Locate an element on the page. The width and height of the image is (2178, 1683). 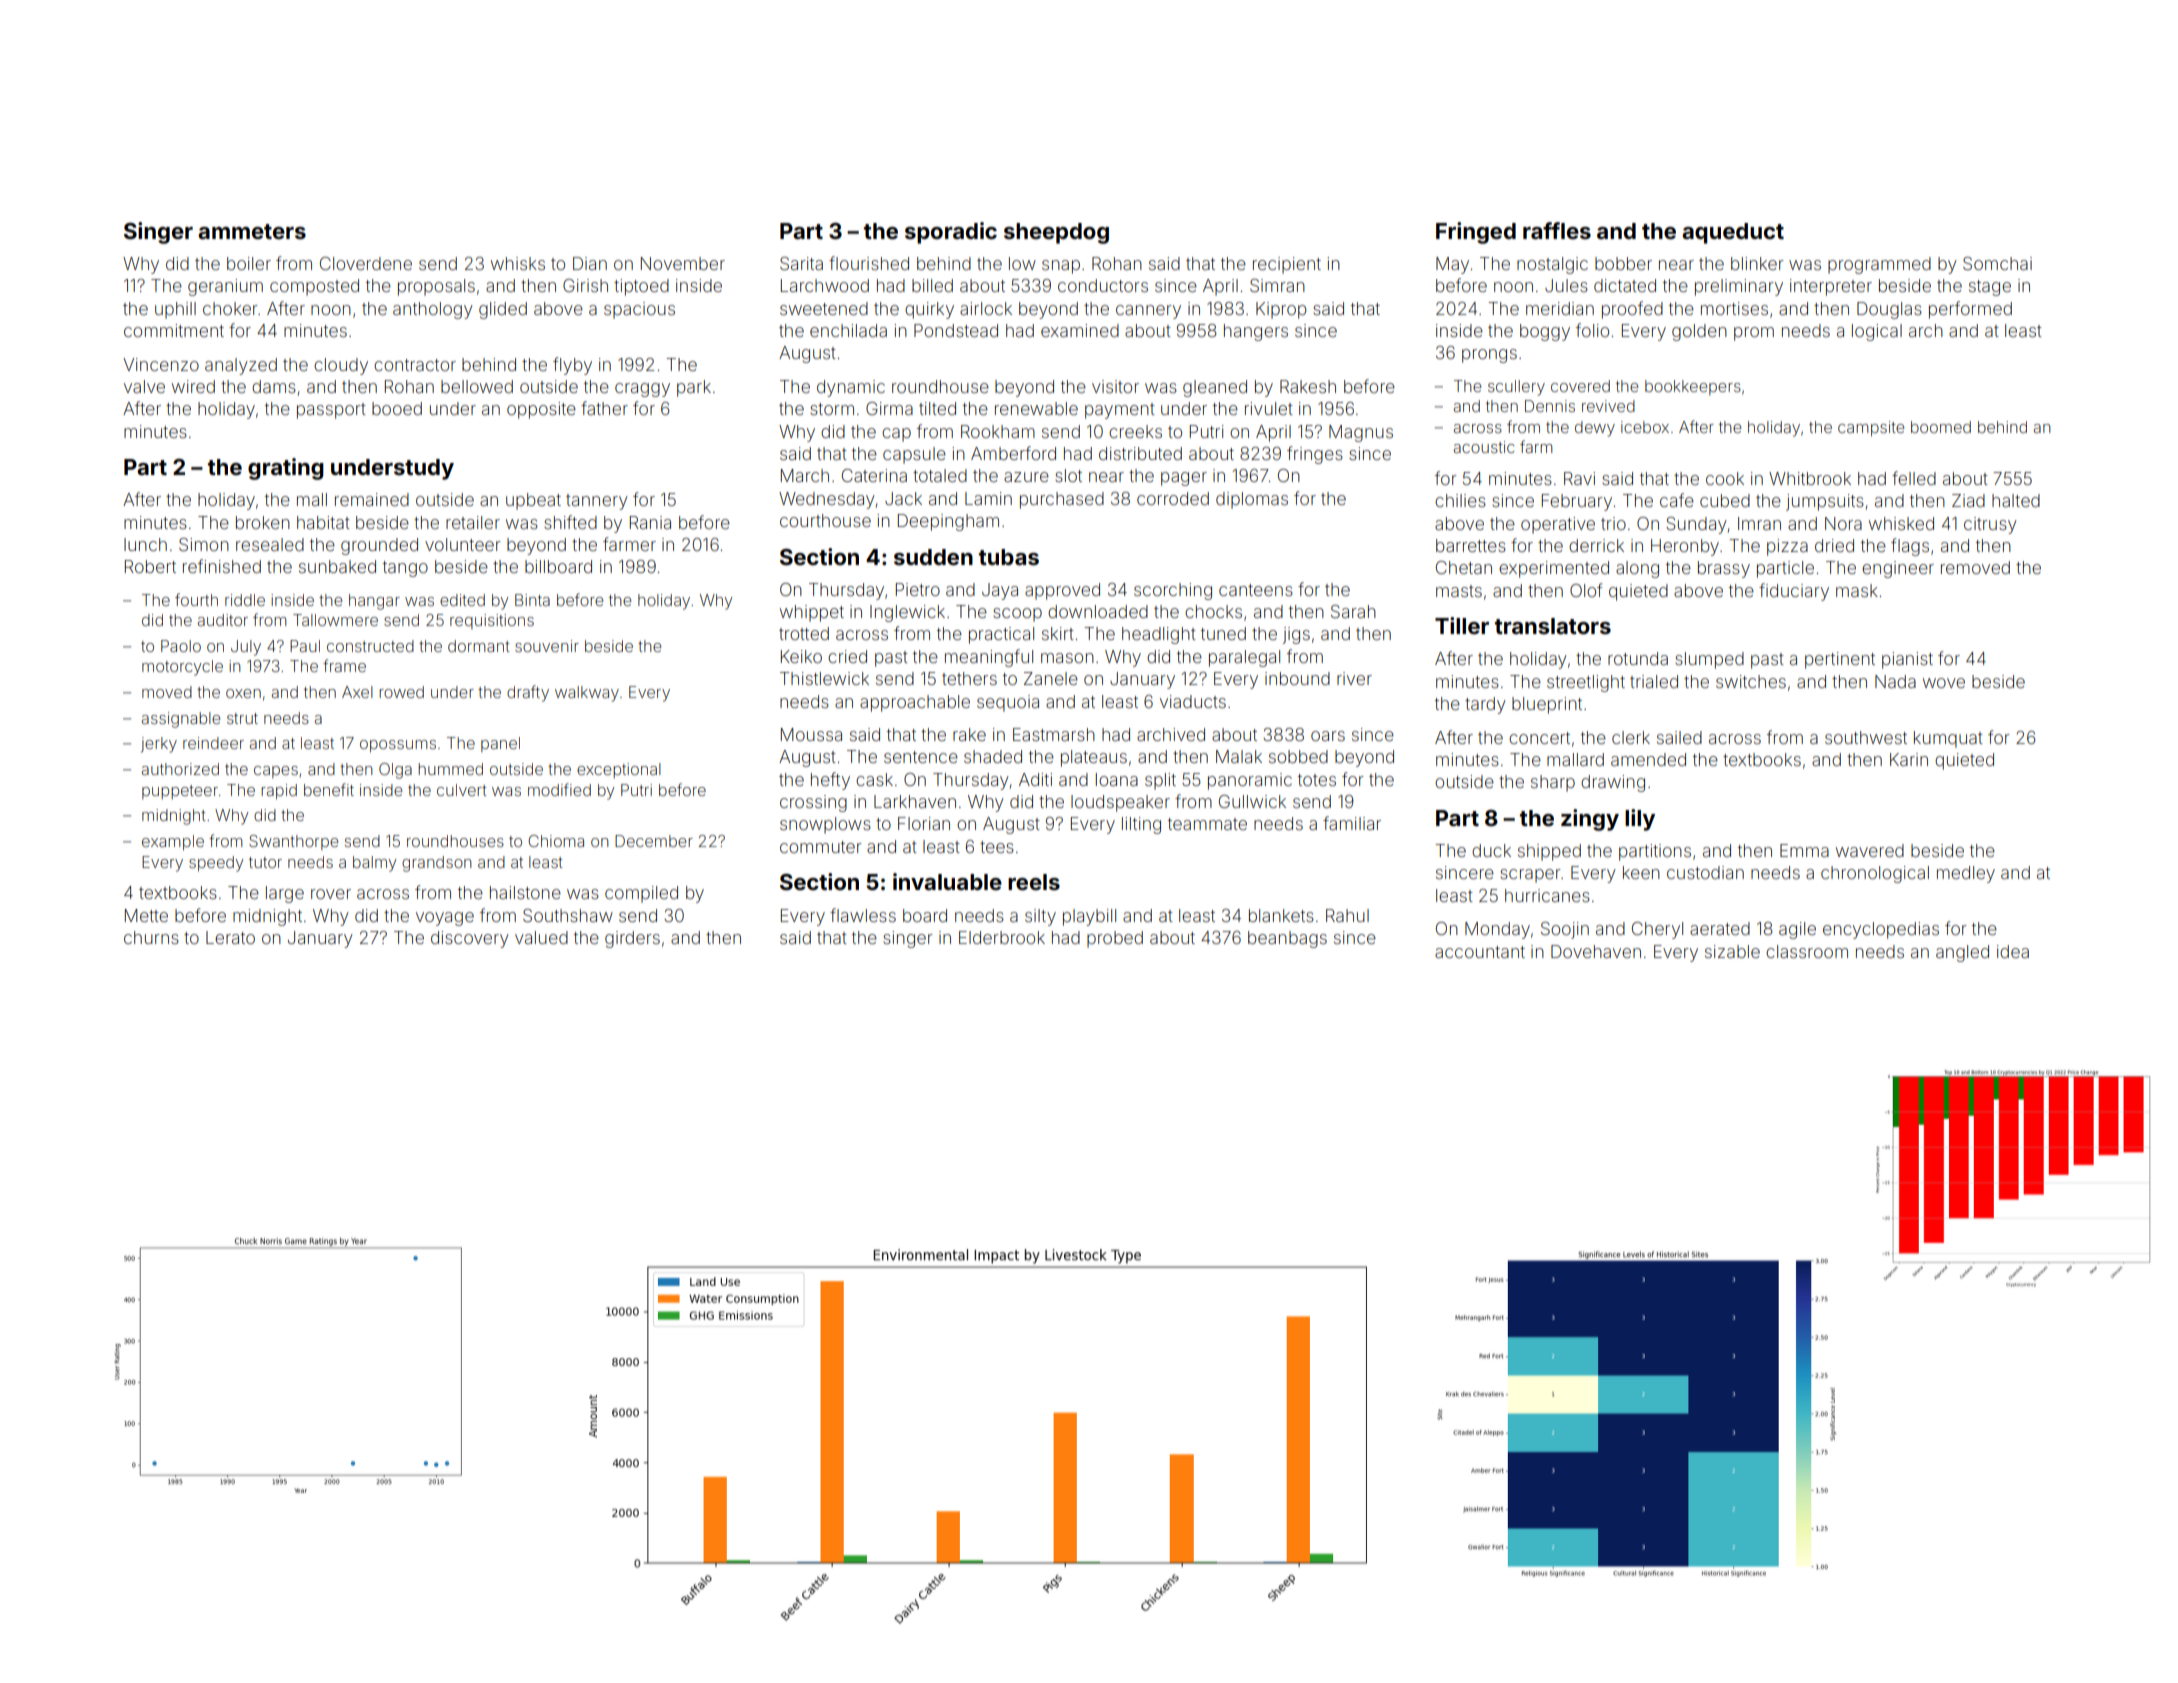
Lerato is located at coordinates (230, 937).
